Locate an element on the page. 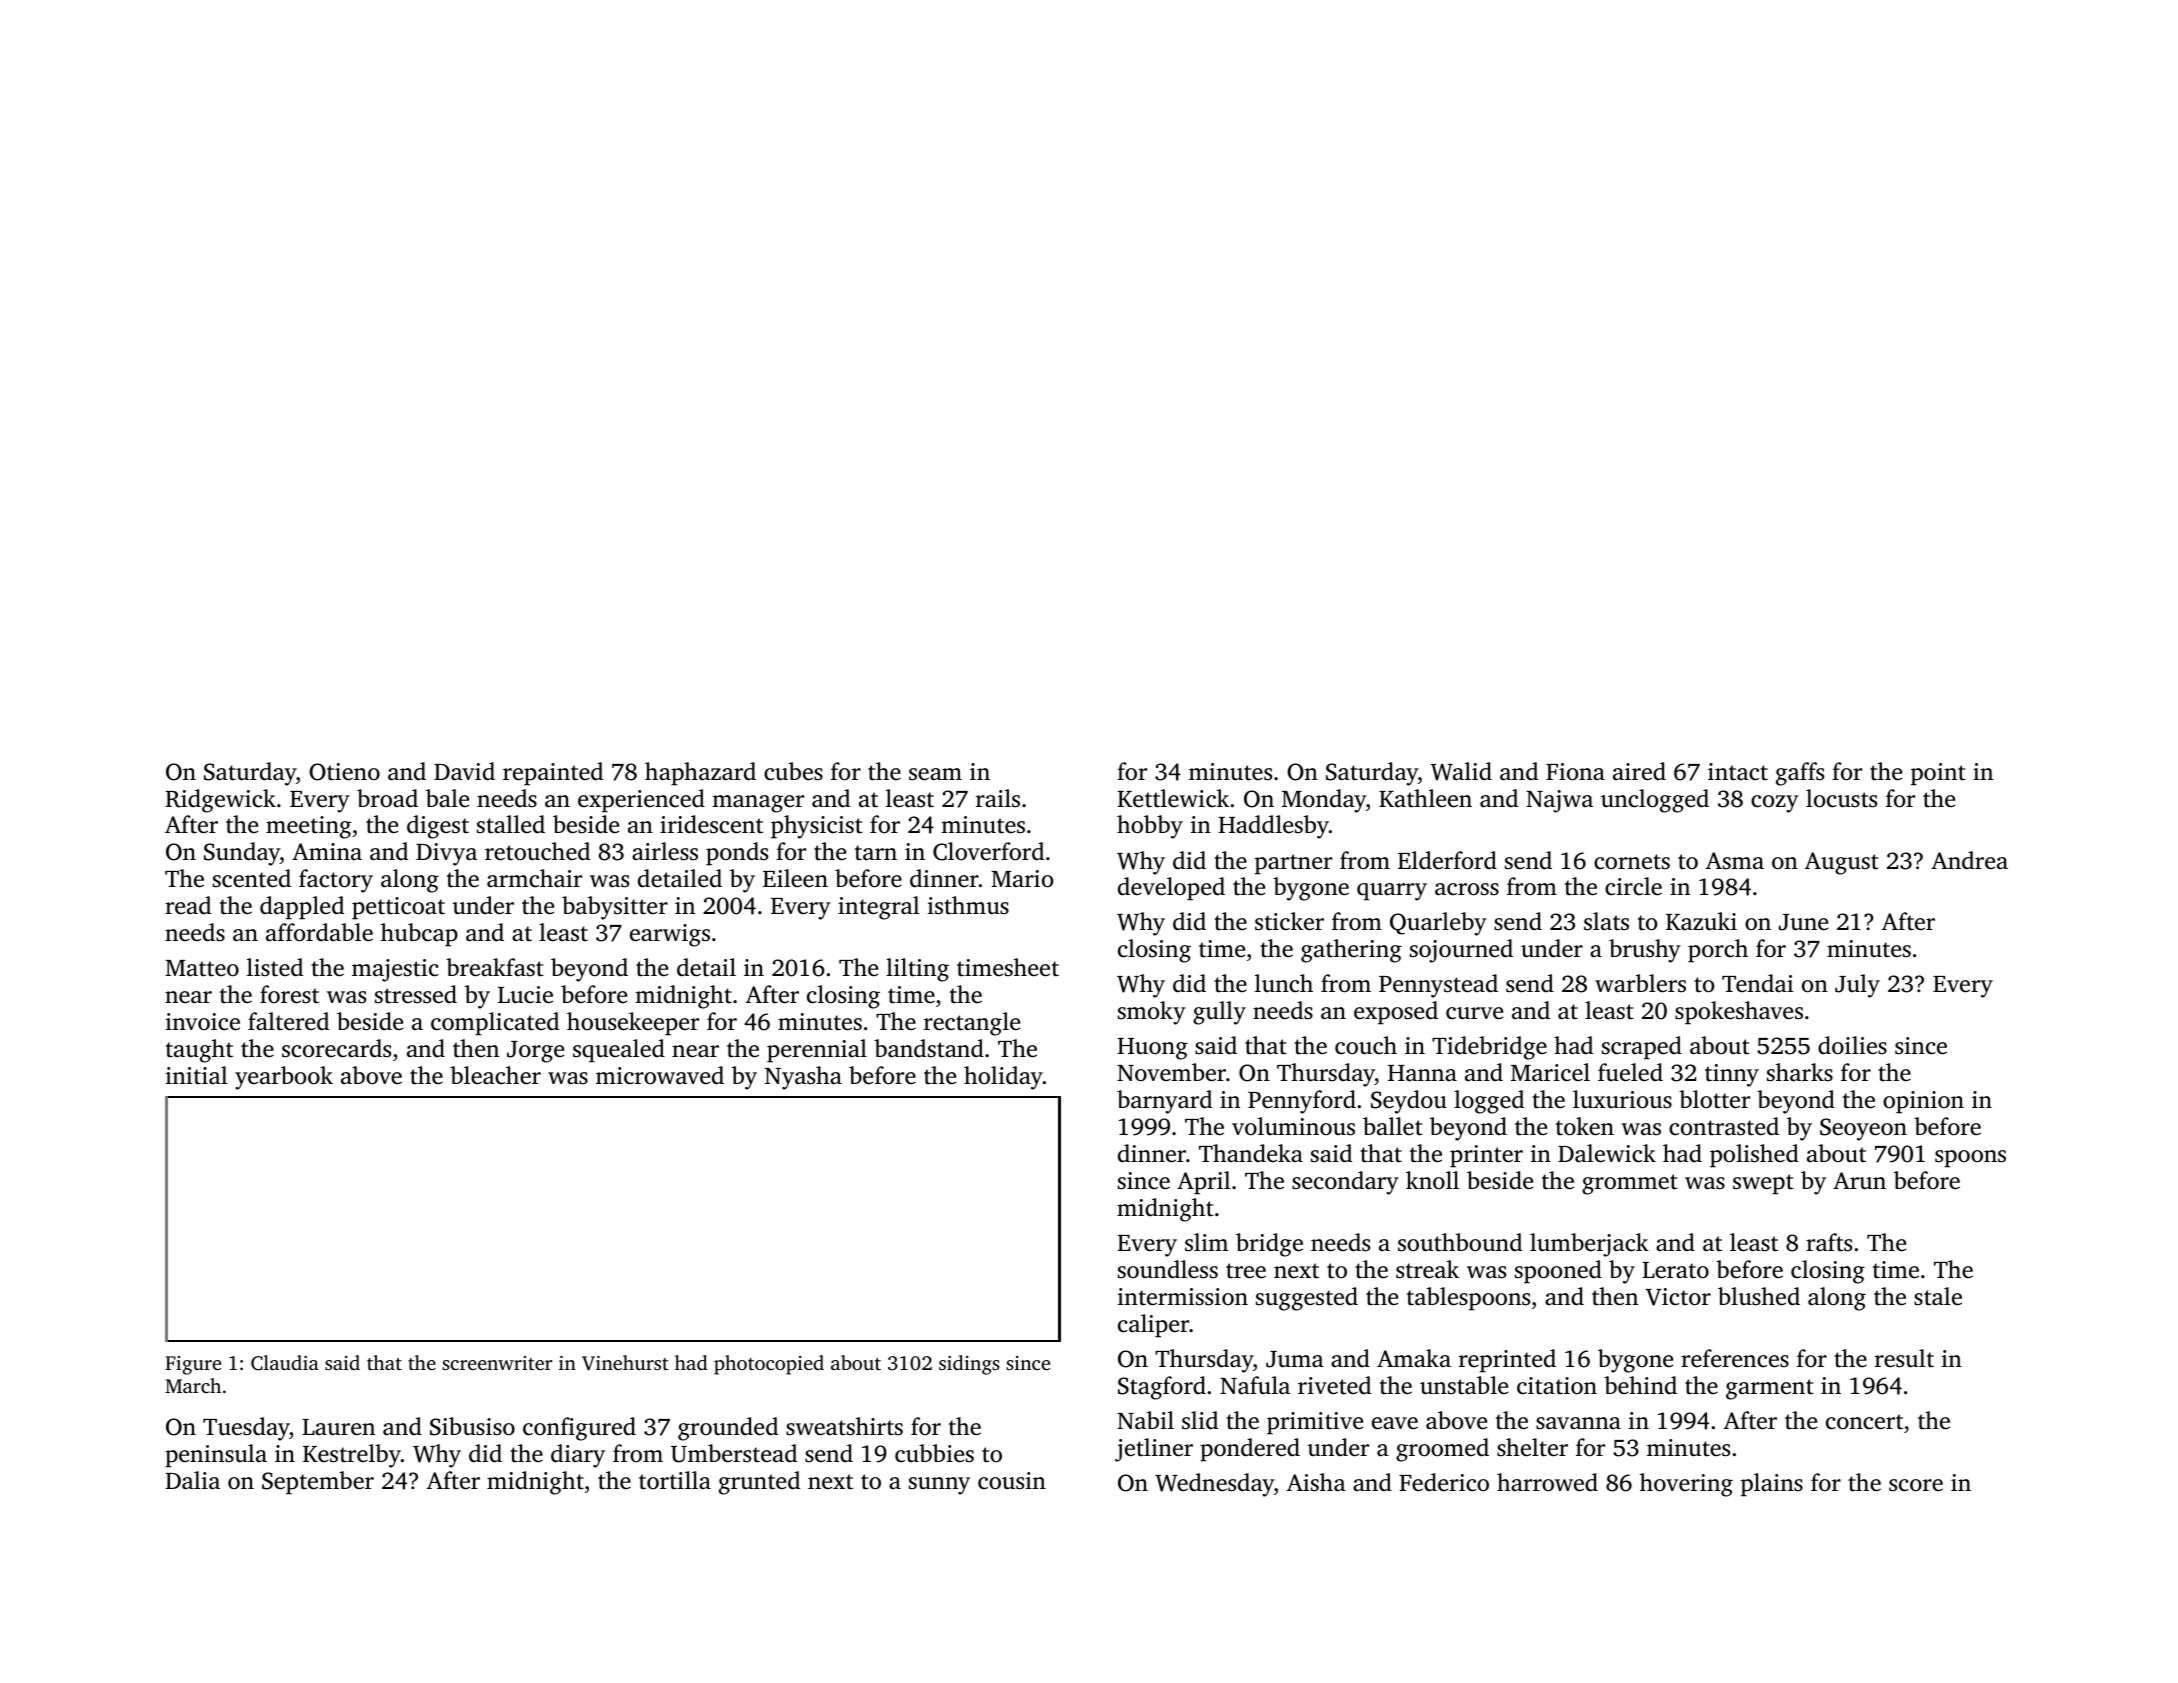 This image has width=2178, height=1683. Elderford is located at coordinates (1447, 860).
